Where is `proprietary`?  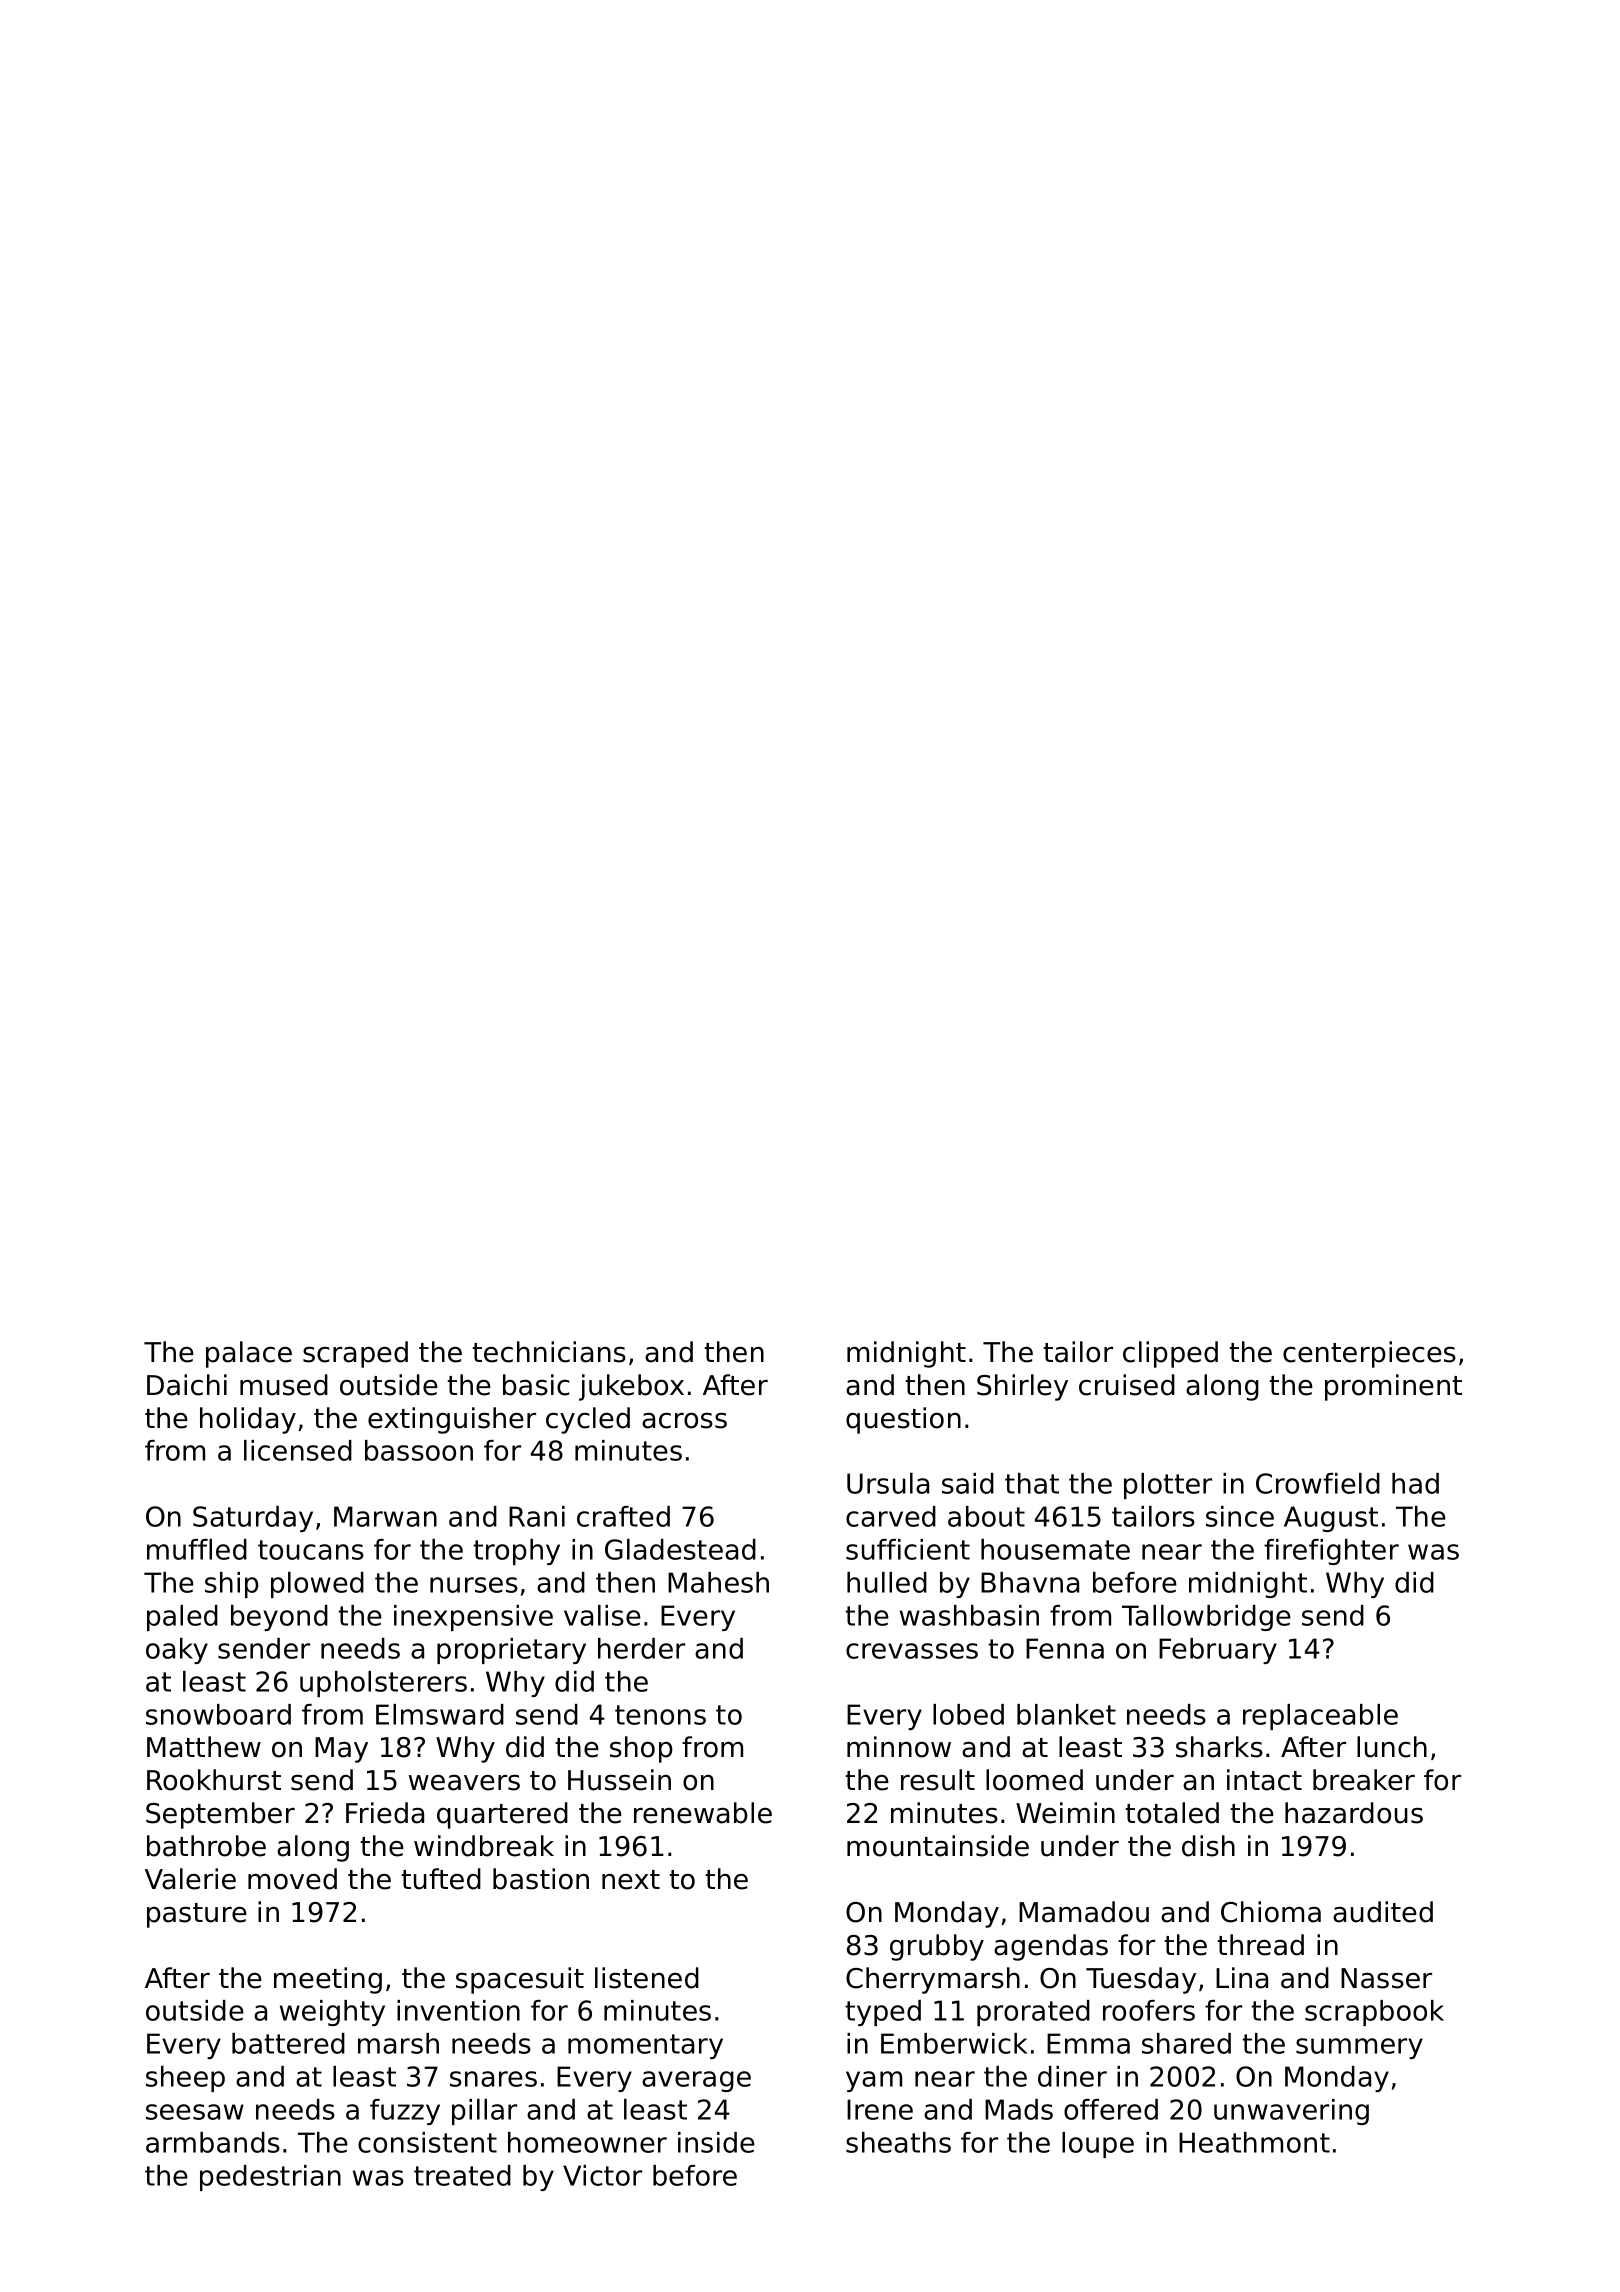 proprietary is located at coordinates (511, 1651).
